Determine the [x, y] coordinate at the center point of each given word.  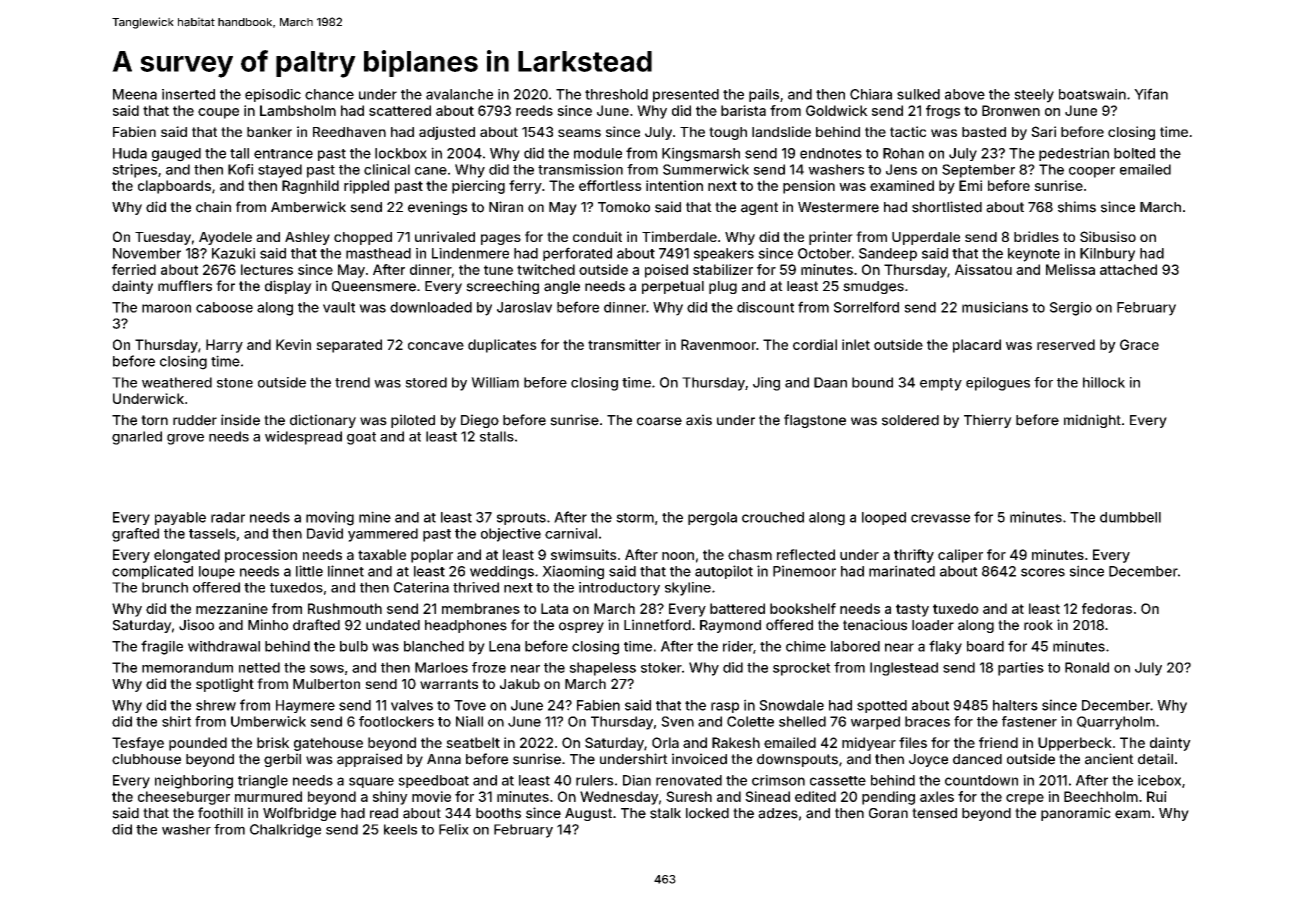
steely [1034, 96]
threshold [616, 94]
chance [329, 94]
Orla [665, 742]
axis [699, 420]
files [913, 742]
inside [240, 420]
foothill [220, 813]
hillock [1104, 382]
